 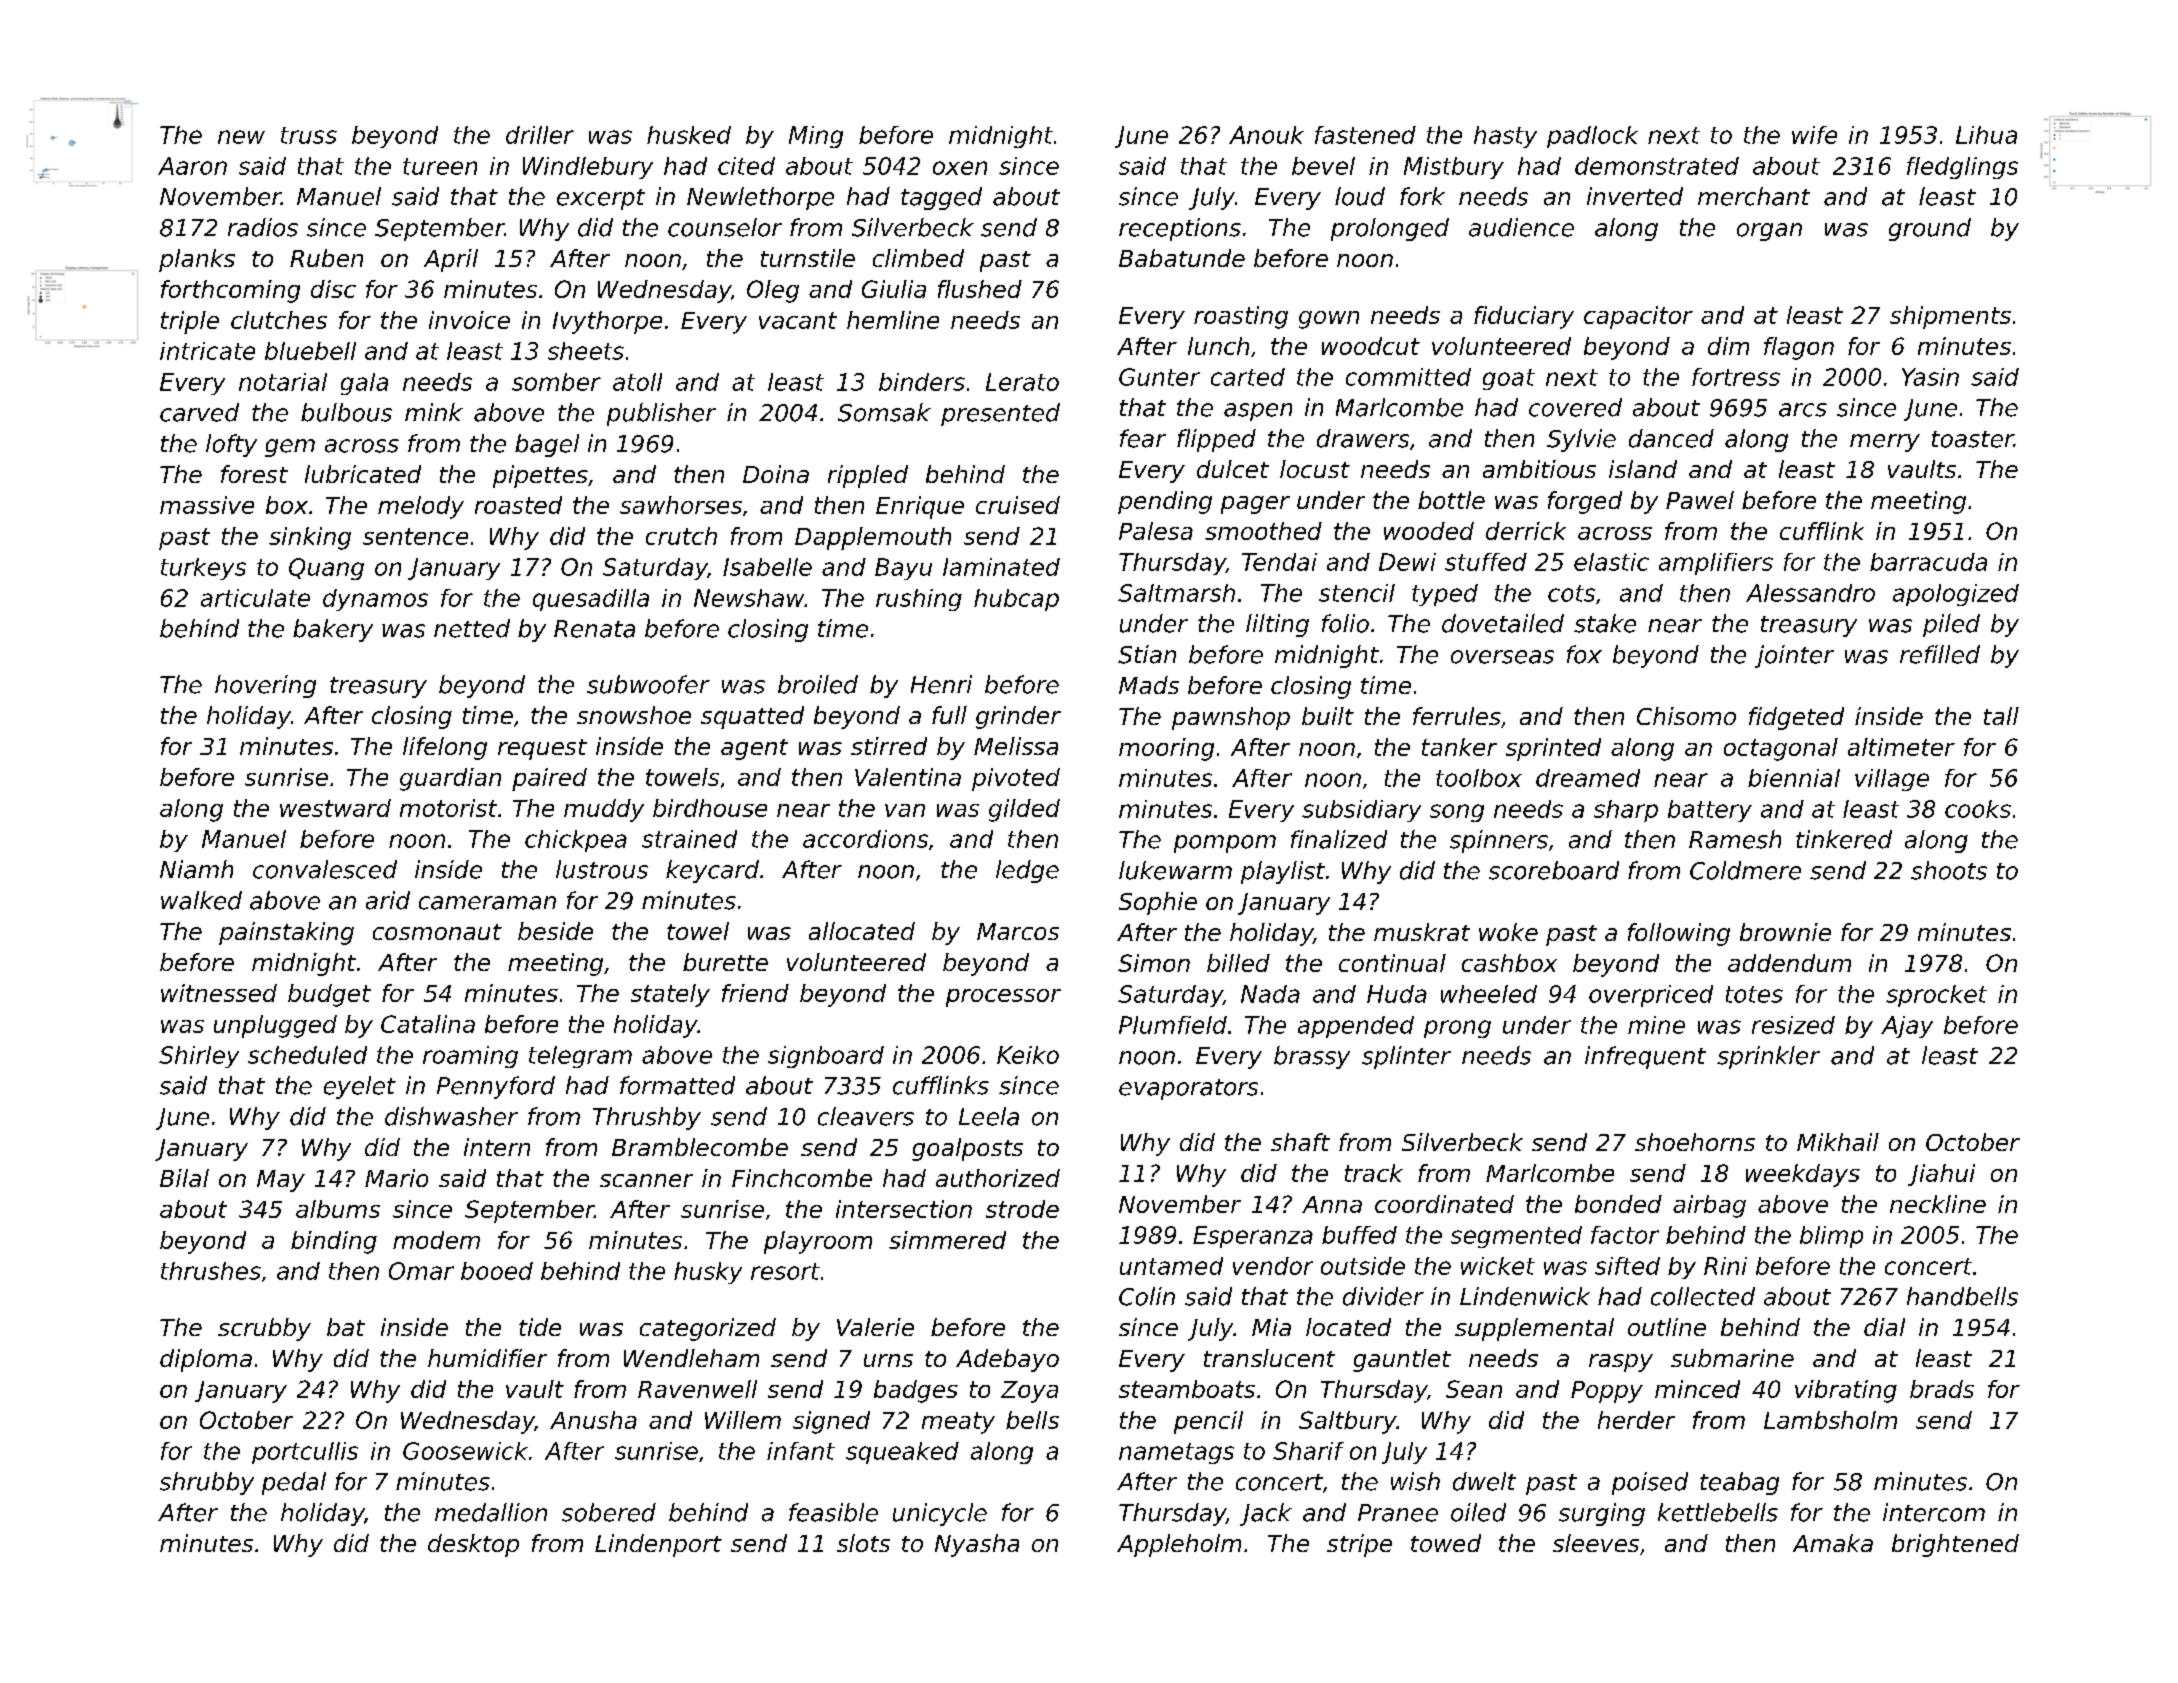 I want to click on sinking, so click(x=310, y=538).
